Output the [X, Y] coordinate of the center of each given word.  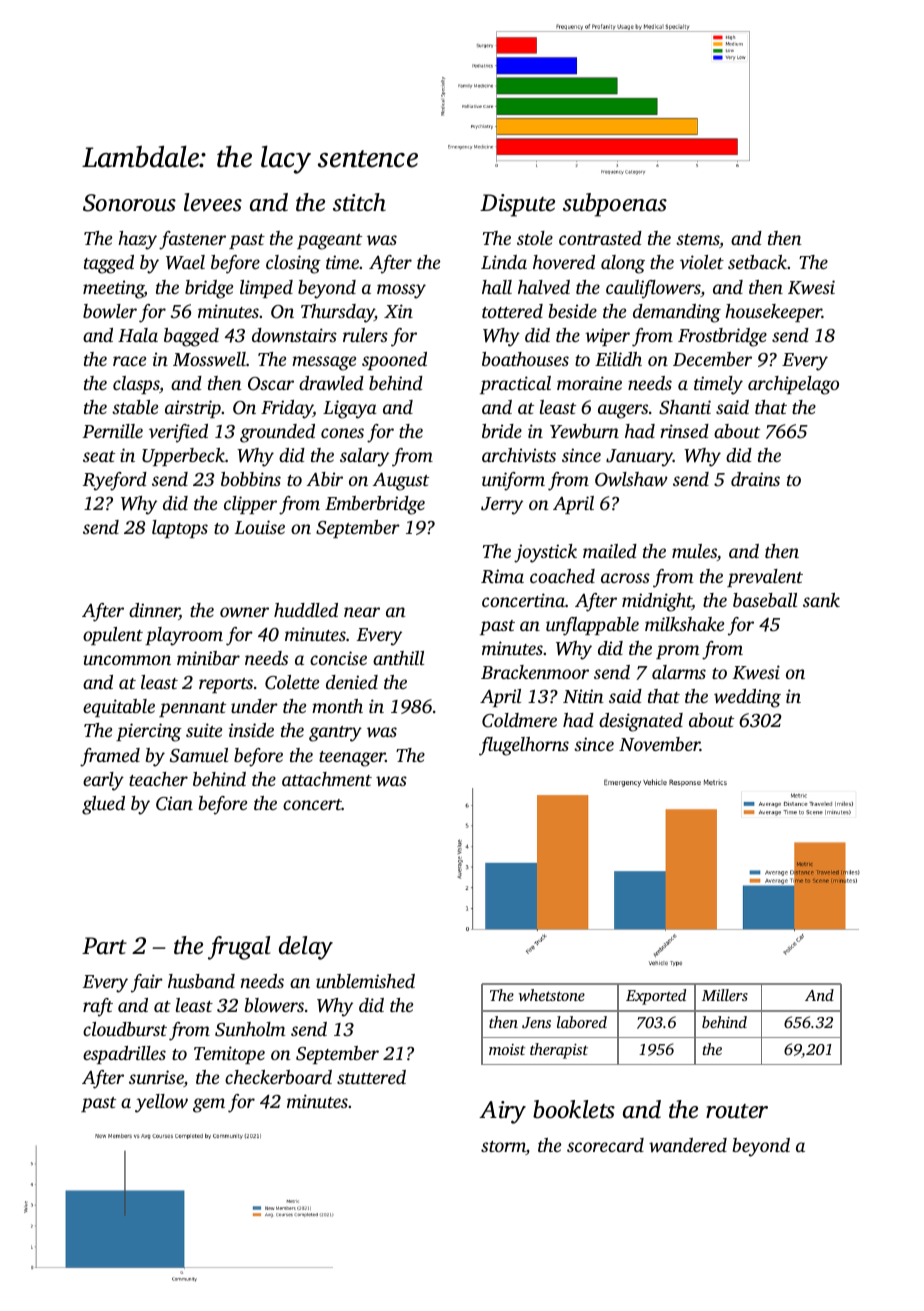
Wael [185, 262]
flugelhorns [524, 746]
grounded [277, 433]
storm [503, 1148]
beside [572, 311]
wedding [747, 698]
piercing [149, 732]
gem [209, 1105]
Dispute [517, 205]
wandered [688, 1145]
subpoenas [615, 205]
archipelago [793, 385]
